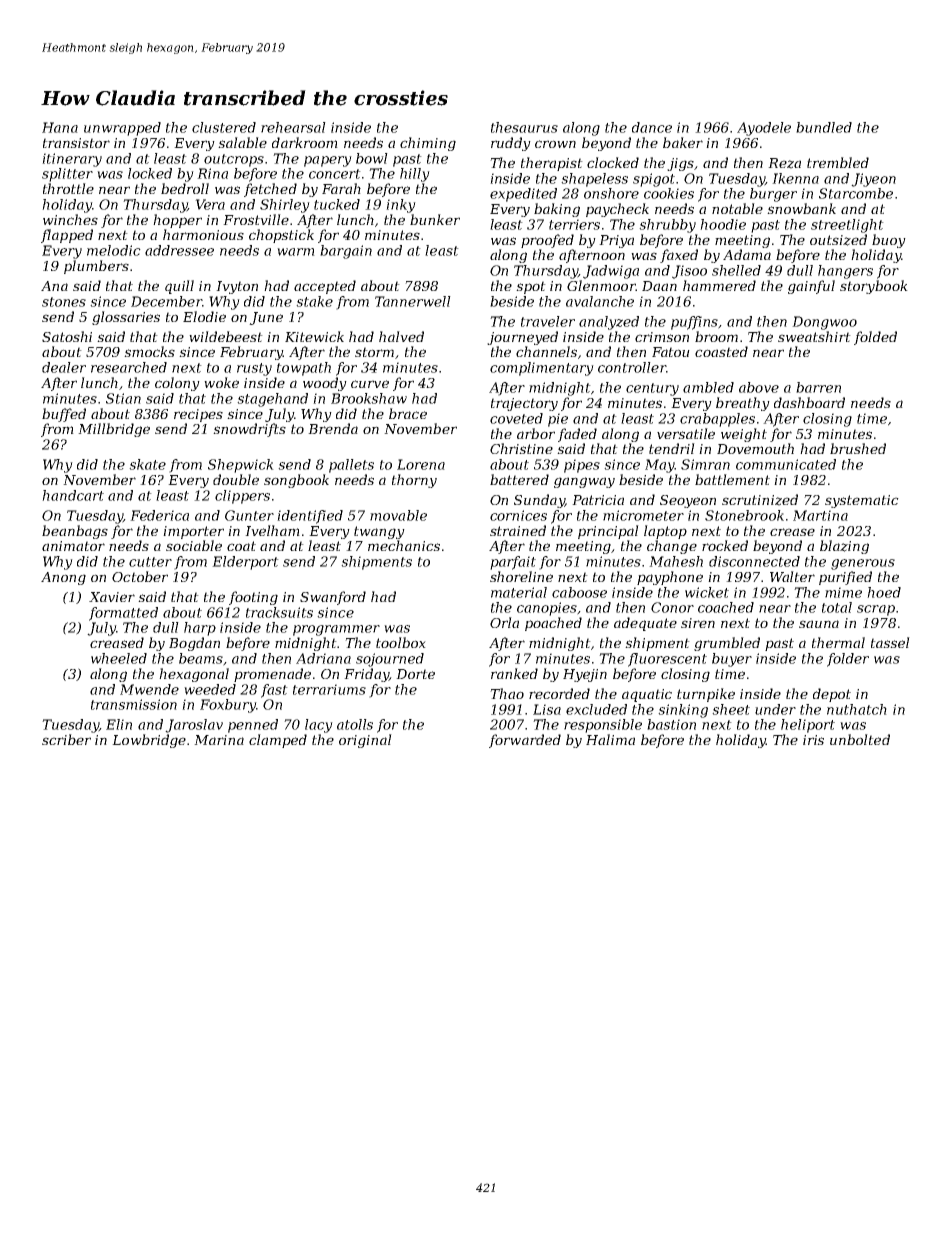 The width and height of the page is (952, 1233). I want to click on Anong, so click(63, 578).
